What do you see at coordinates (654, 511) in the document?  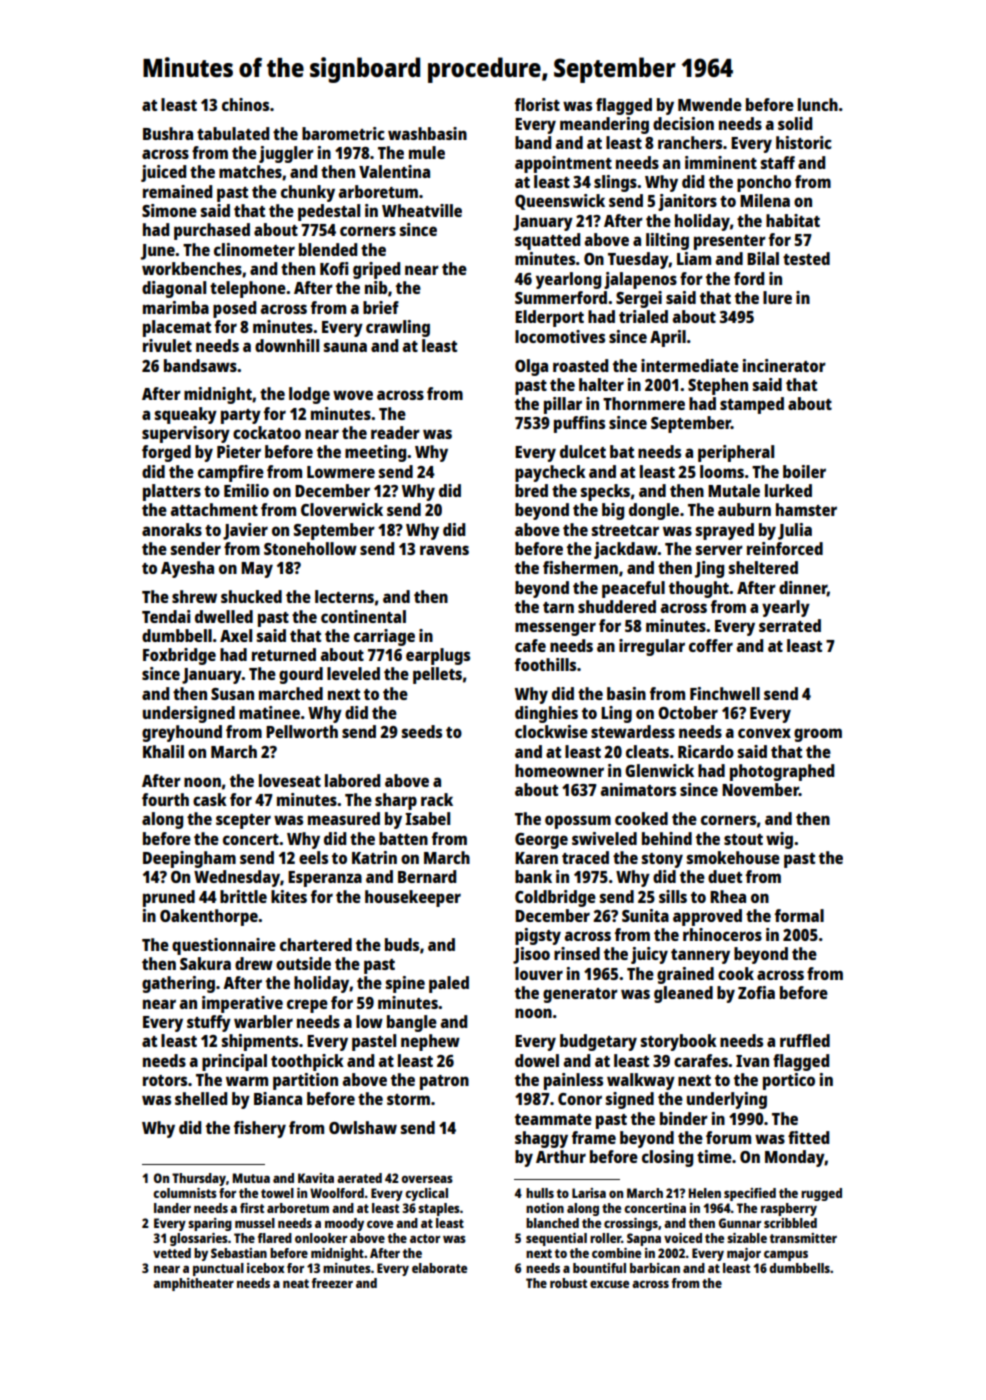 I see `dongle` at bounding box center [654, 511].
